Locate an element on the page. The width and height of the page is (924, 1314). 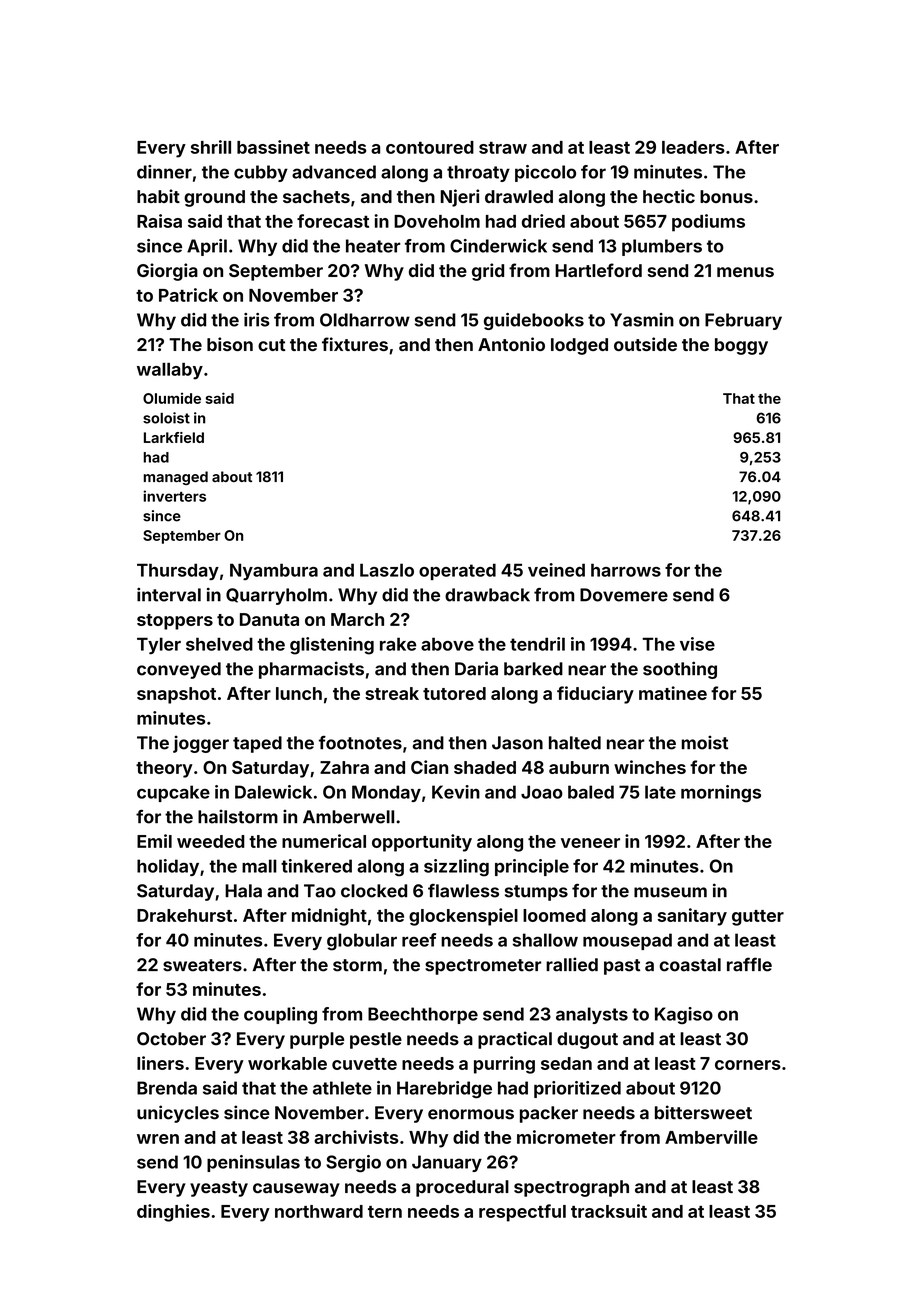
Beechthorpe is located at coordinates (423, 1015).
